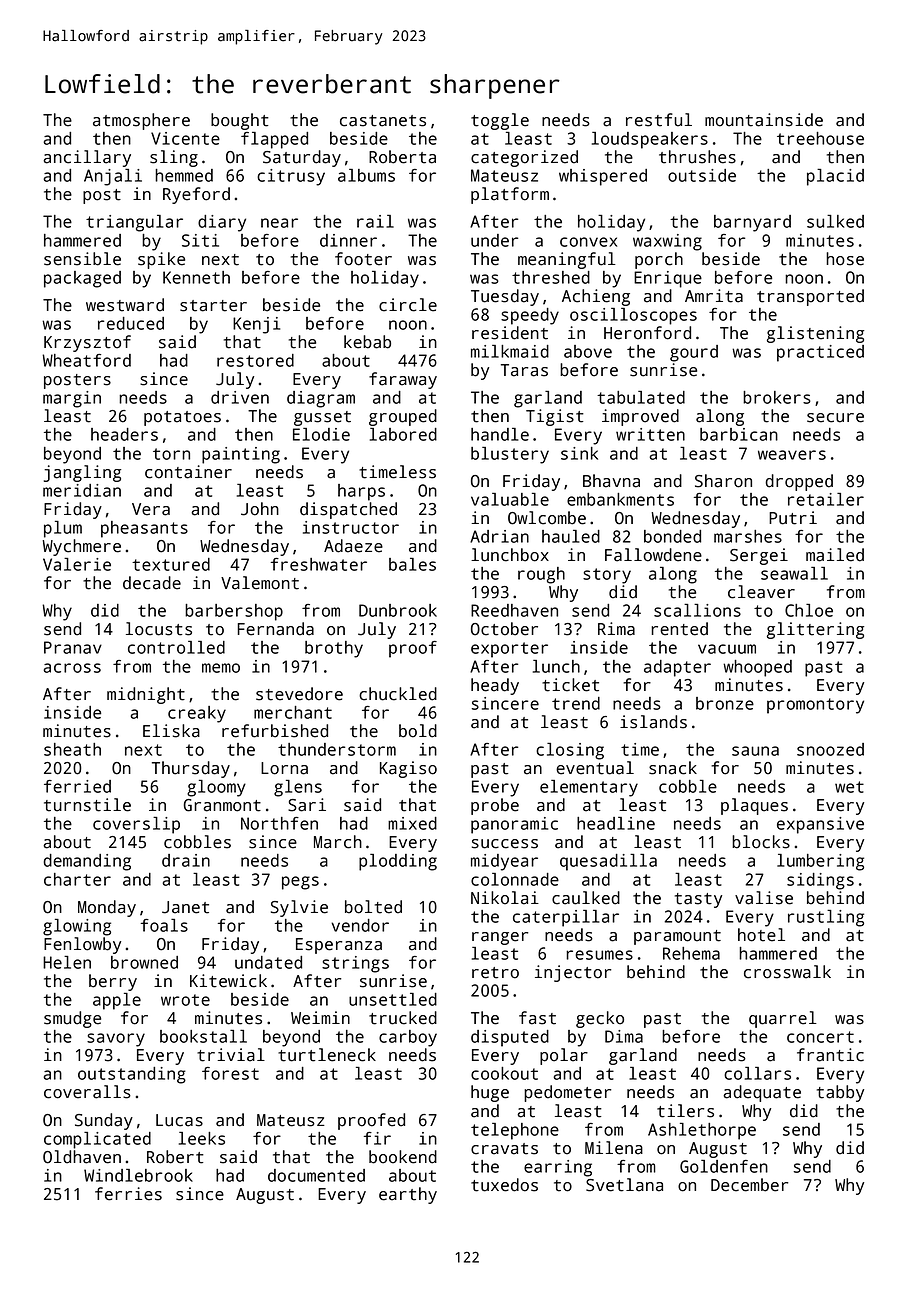  I want to click on reduced, so click(131, 323).
